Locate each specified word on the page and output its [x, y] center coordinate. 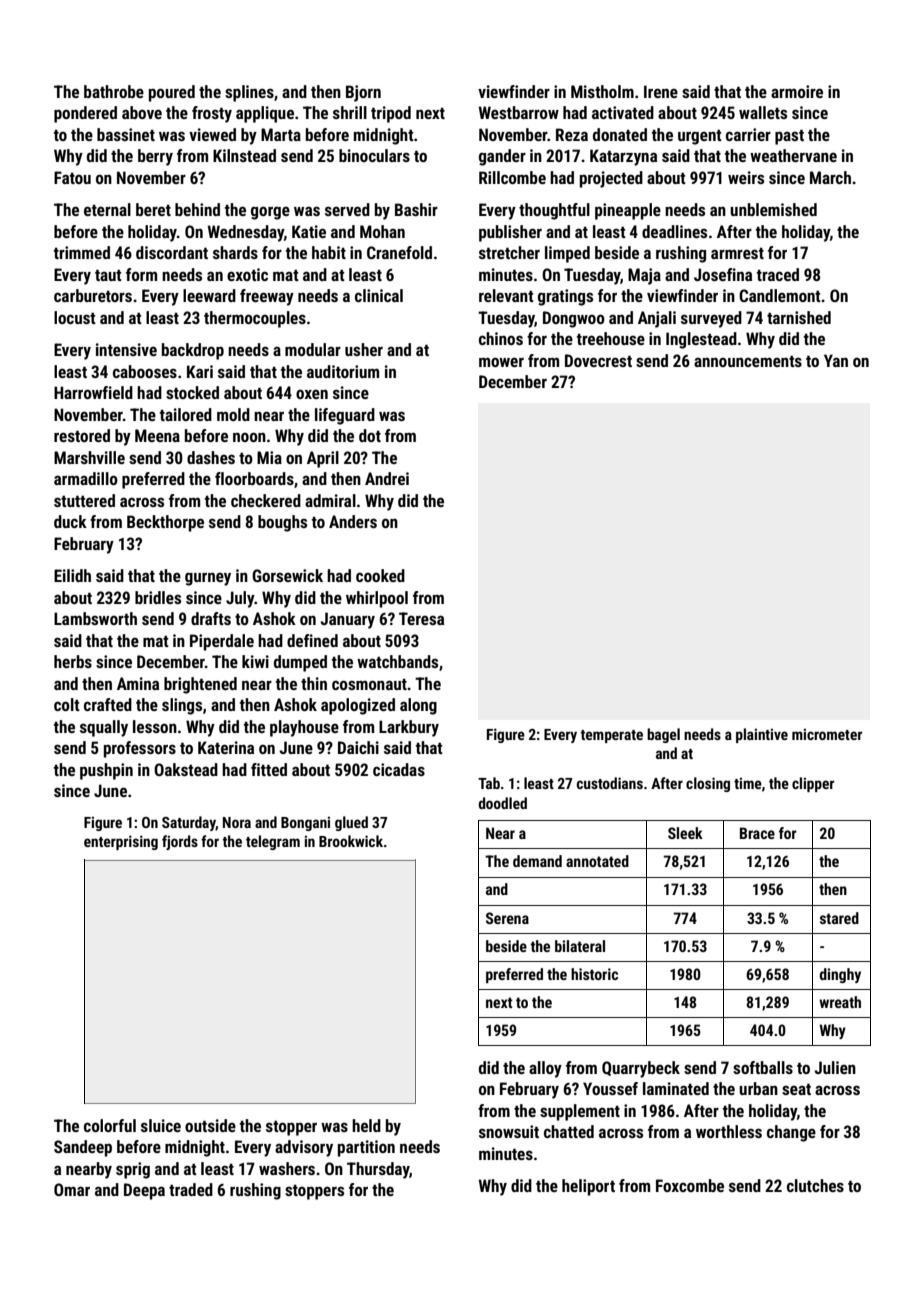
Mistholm [602, 91]
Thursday [378, 1170]
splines [249, 93]
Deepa [144, 1191]
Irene [661, 91]
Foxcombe [690, 1185]
